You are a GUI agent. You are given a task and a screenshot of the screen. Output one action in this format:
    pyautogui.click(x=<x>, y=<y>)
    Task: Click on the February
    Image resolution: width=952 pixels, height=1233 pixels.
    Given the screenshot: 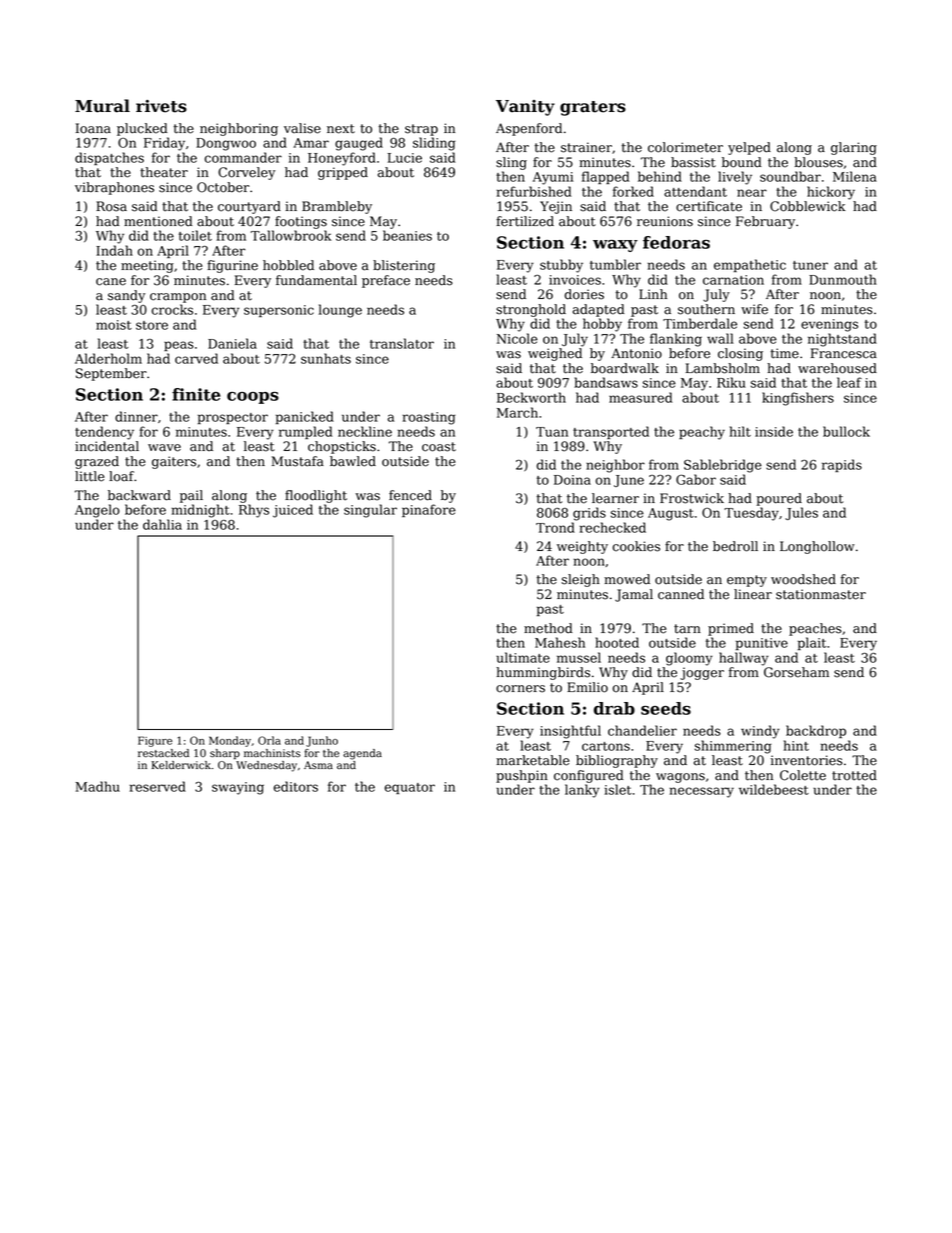 What is the action you would take?
    pyautogui.click(x=765, y=222)
